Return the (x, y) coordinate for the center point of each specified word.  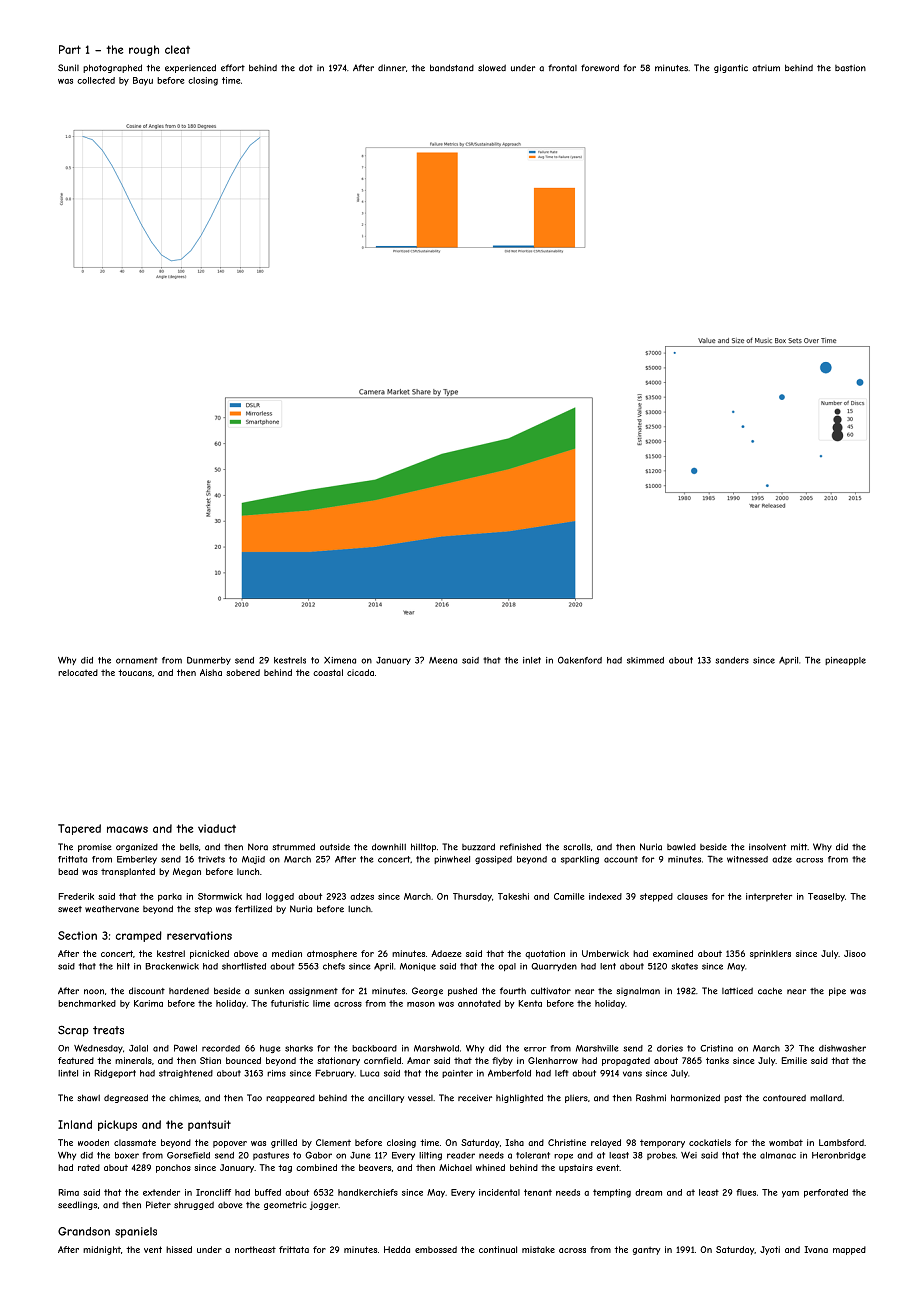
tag (285, 1168)
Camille (569, 896)
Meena (443, 660)
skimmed (645, 660)
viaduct (217, 828)
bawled (681, 847)
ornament (137, 660)
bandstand (452, 68)
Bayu (143, 81)
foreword (600, 68)
